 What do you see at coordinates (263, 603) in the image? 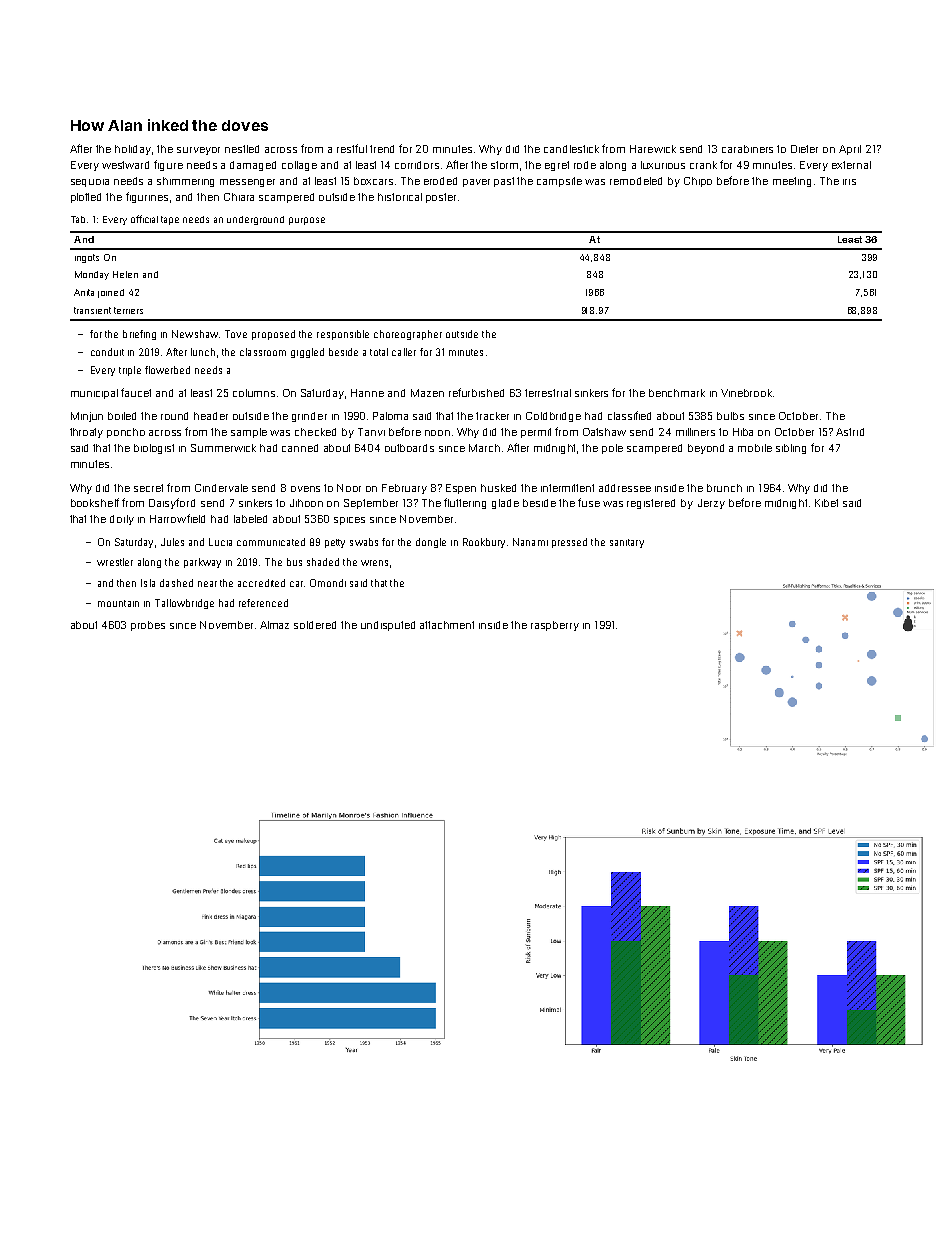
I see `referenced` at bounding box center [263, 603].
